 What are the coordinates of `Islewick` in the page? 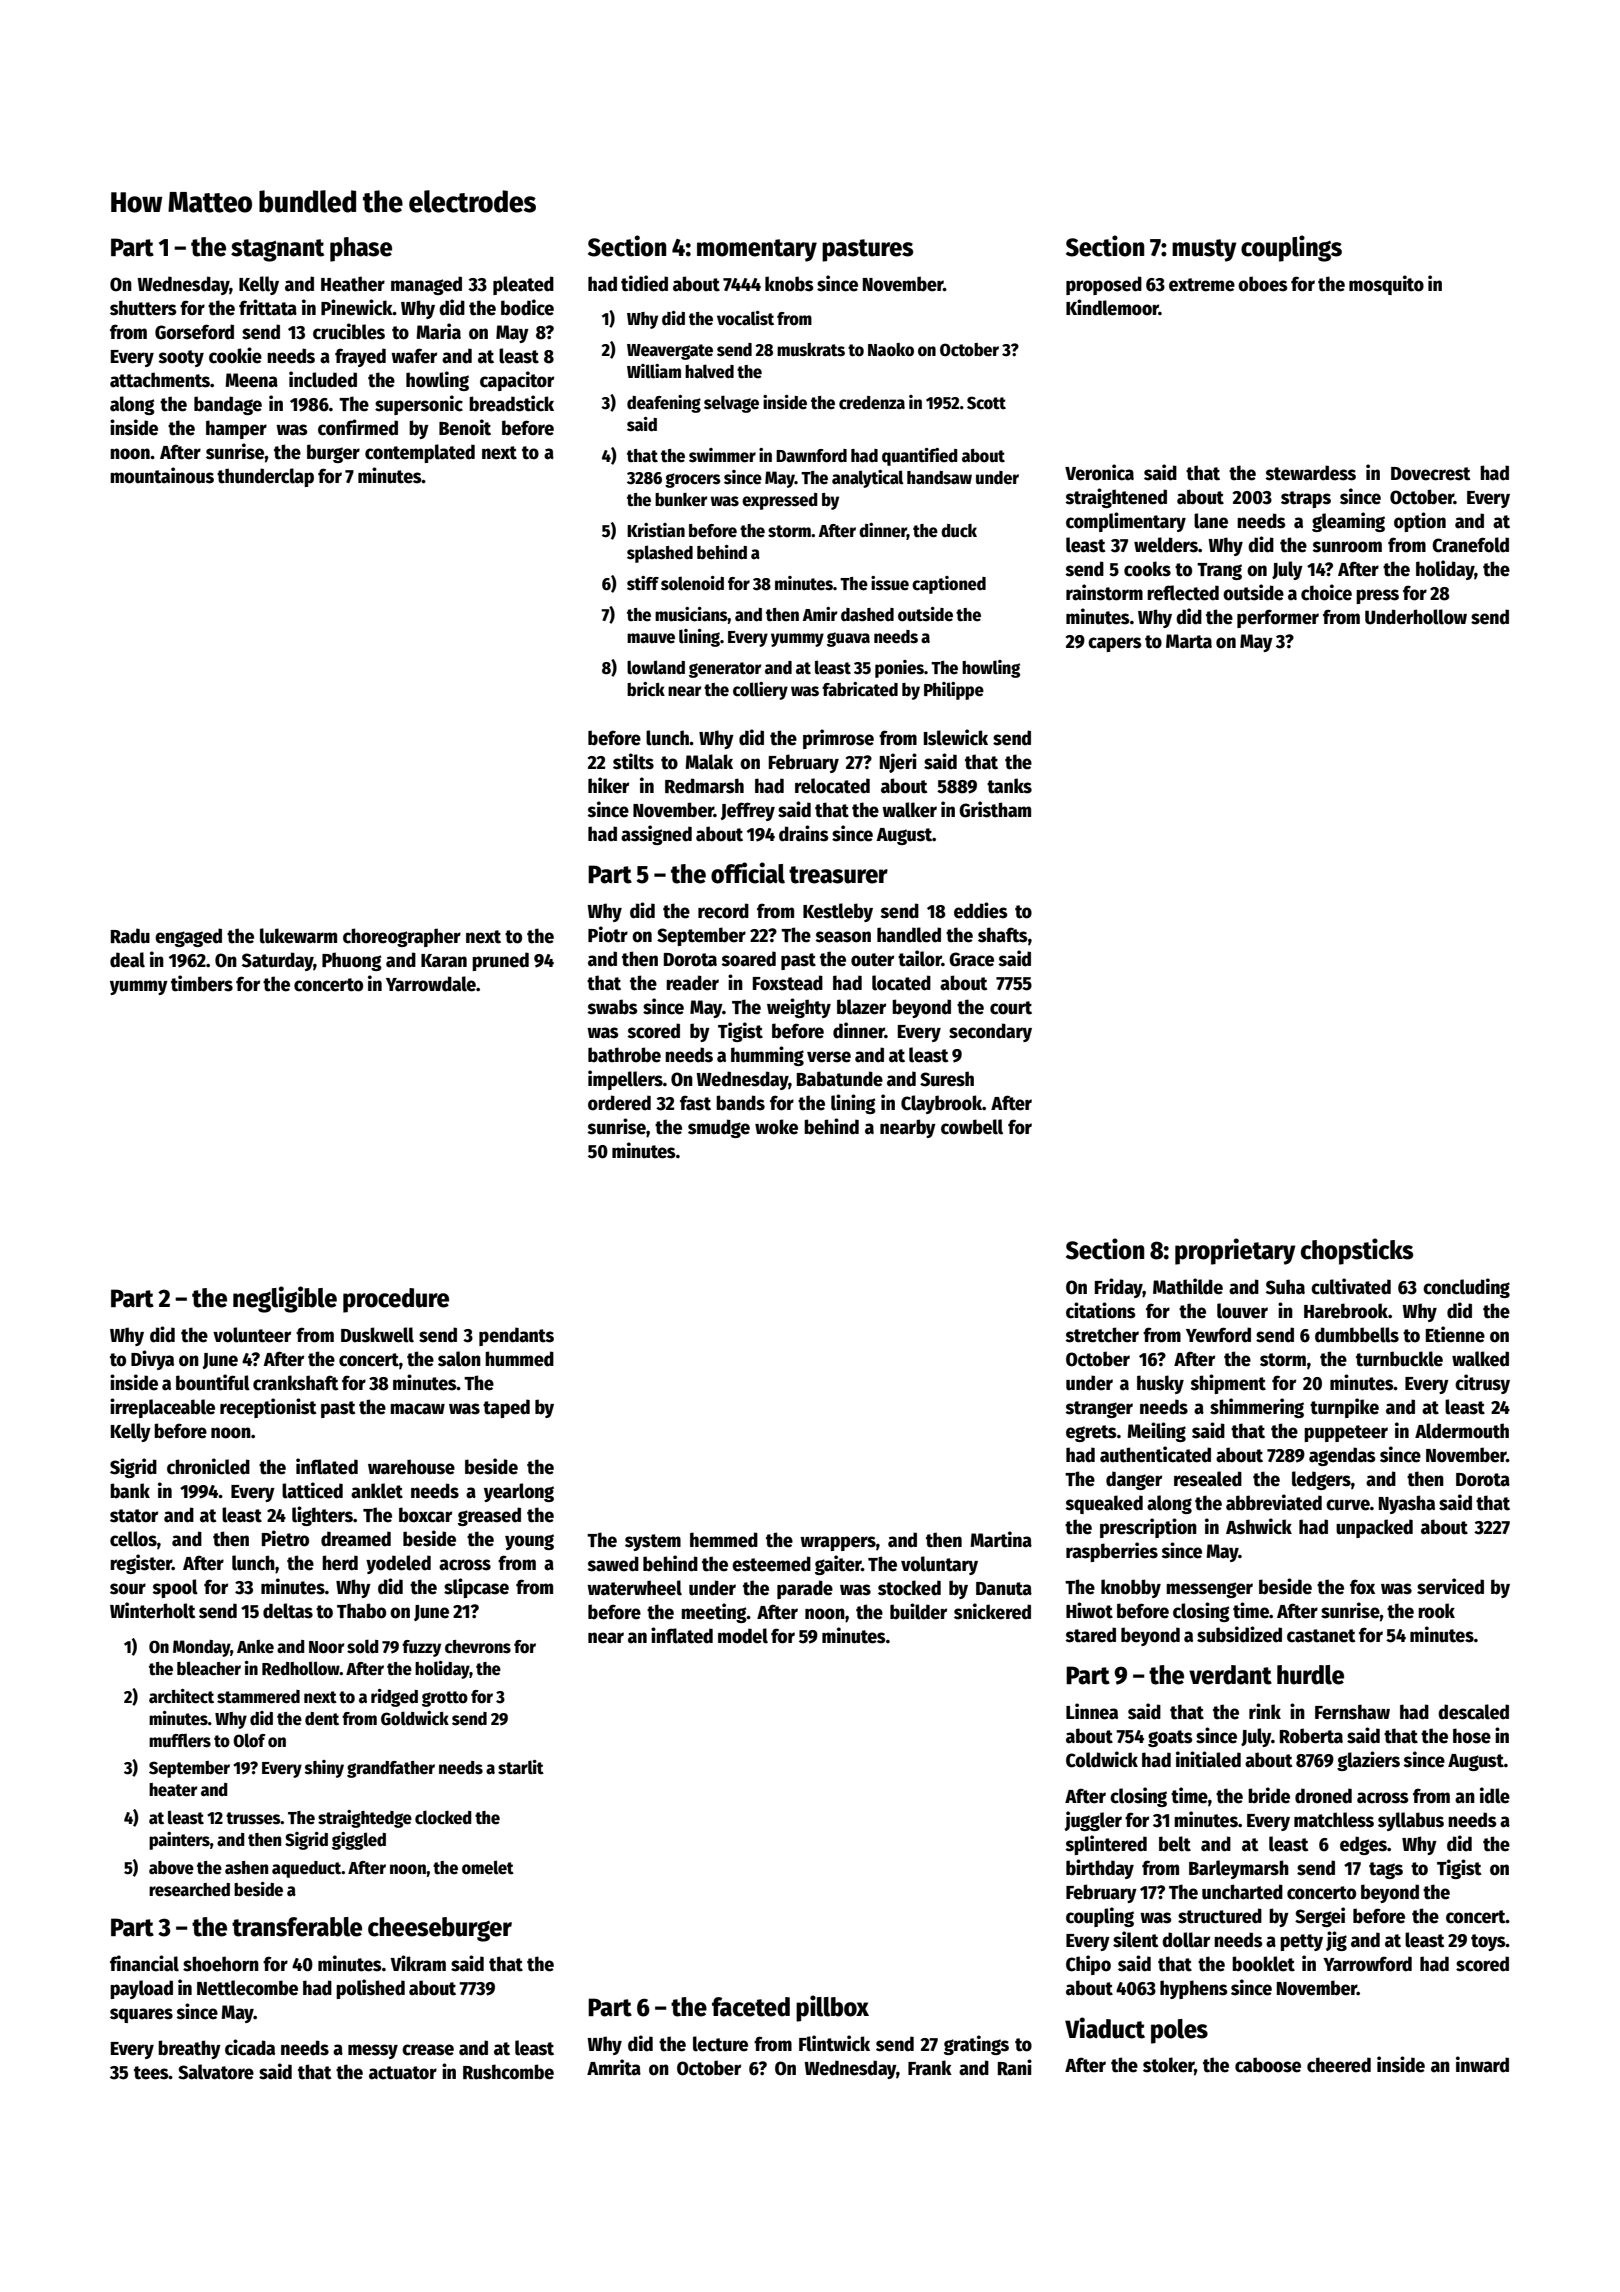 It's located at (956, 737).
